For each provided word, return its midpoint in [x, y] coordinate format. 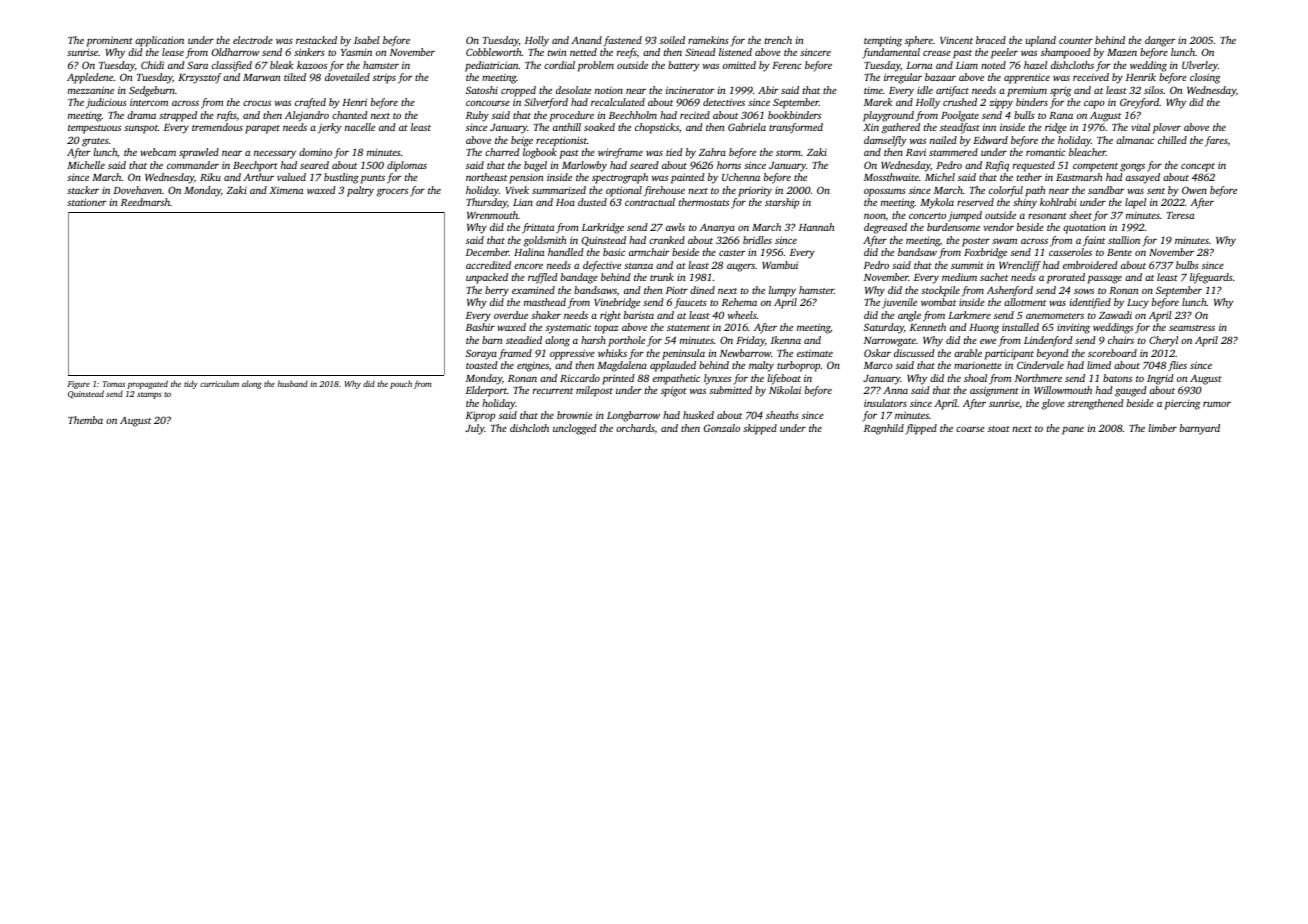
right [610, 316]
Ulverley [1200, 66]
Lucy [1138, 304]
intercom [149, 102]
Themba [85, 420]
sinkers [309, 52]
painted [688, 178]
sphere [919, 41]
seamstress [1192, 328]
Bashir [480, 327]
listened [735, 52]
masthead [545, 302]
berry [497, 291]
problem [595, 66]
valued [291, 177]
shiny [1025, 203]
